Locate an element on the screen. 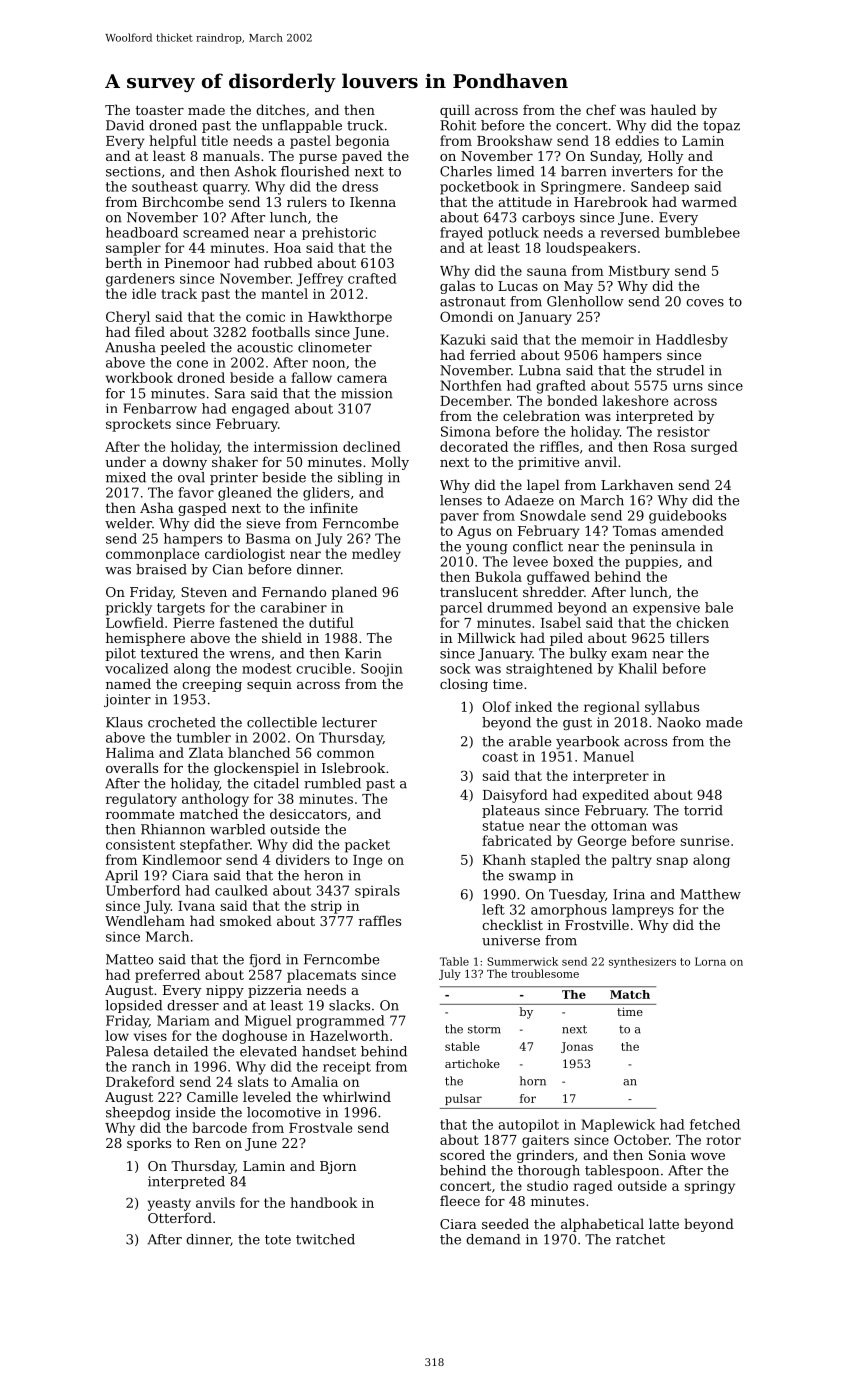 The width and height of the screenshot is (849, 1400). artichoke is located at coordinates (472, 1063).
